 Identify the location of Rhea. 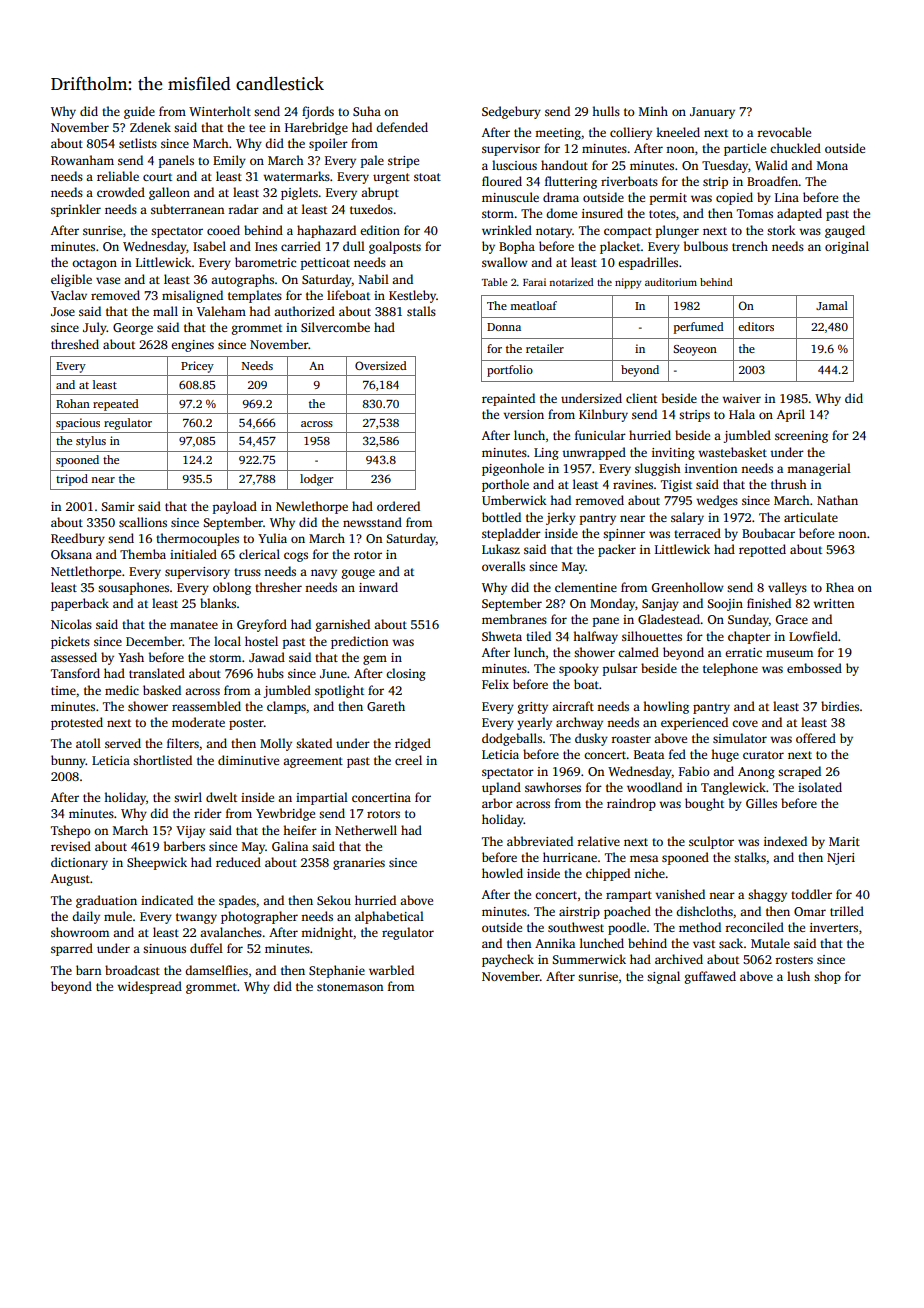
(840, 587).
